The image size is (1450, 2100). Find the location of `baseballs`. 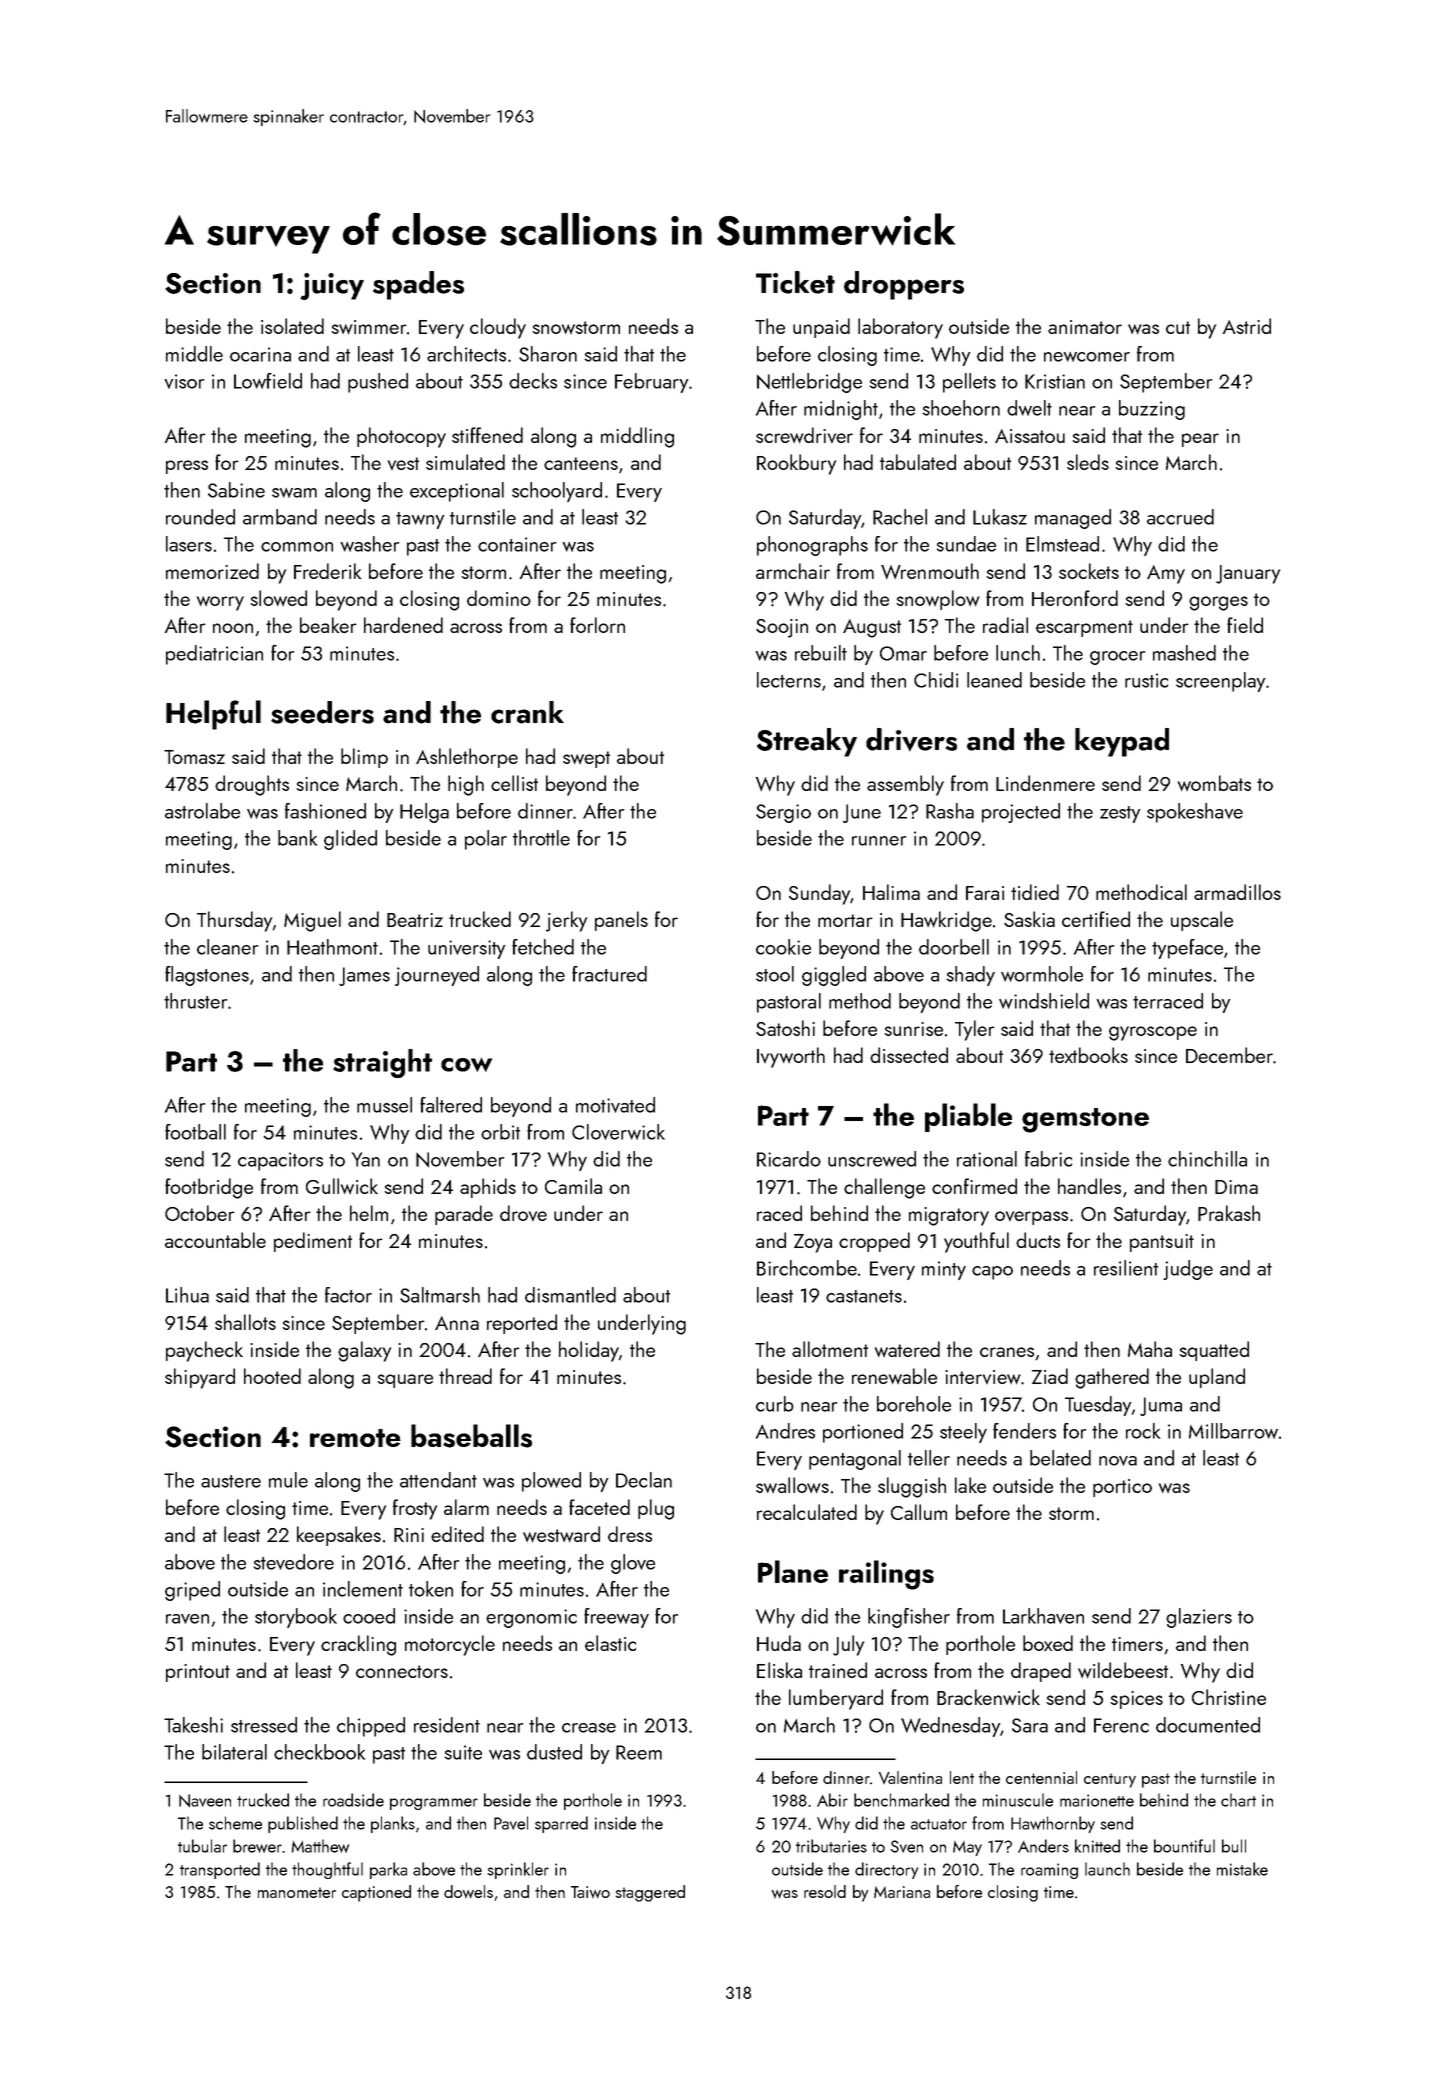

baseballs is located at coordinates (471, 1436).
